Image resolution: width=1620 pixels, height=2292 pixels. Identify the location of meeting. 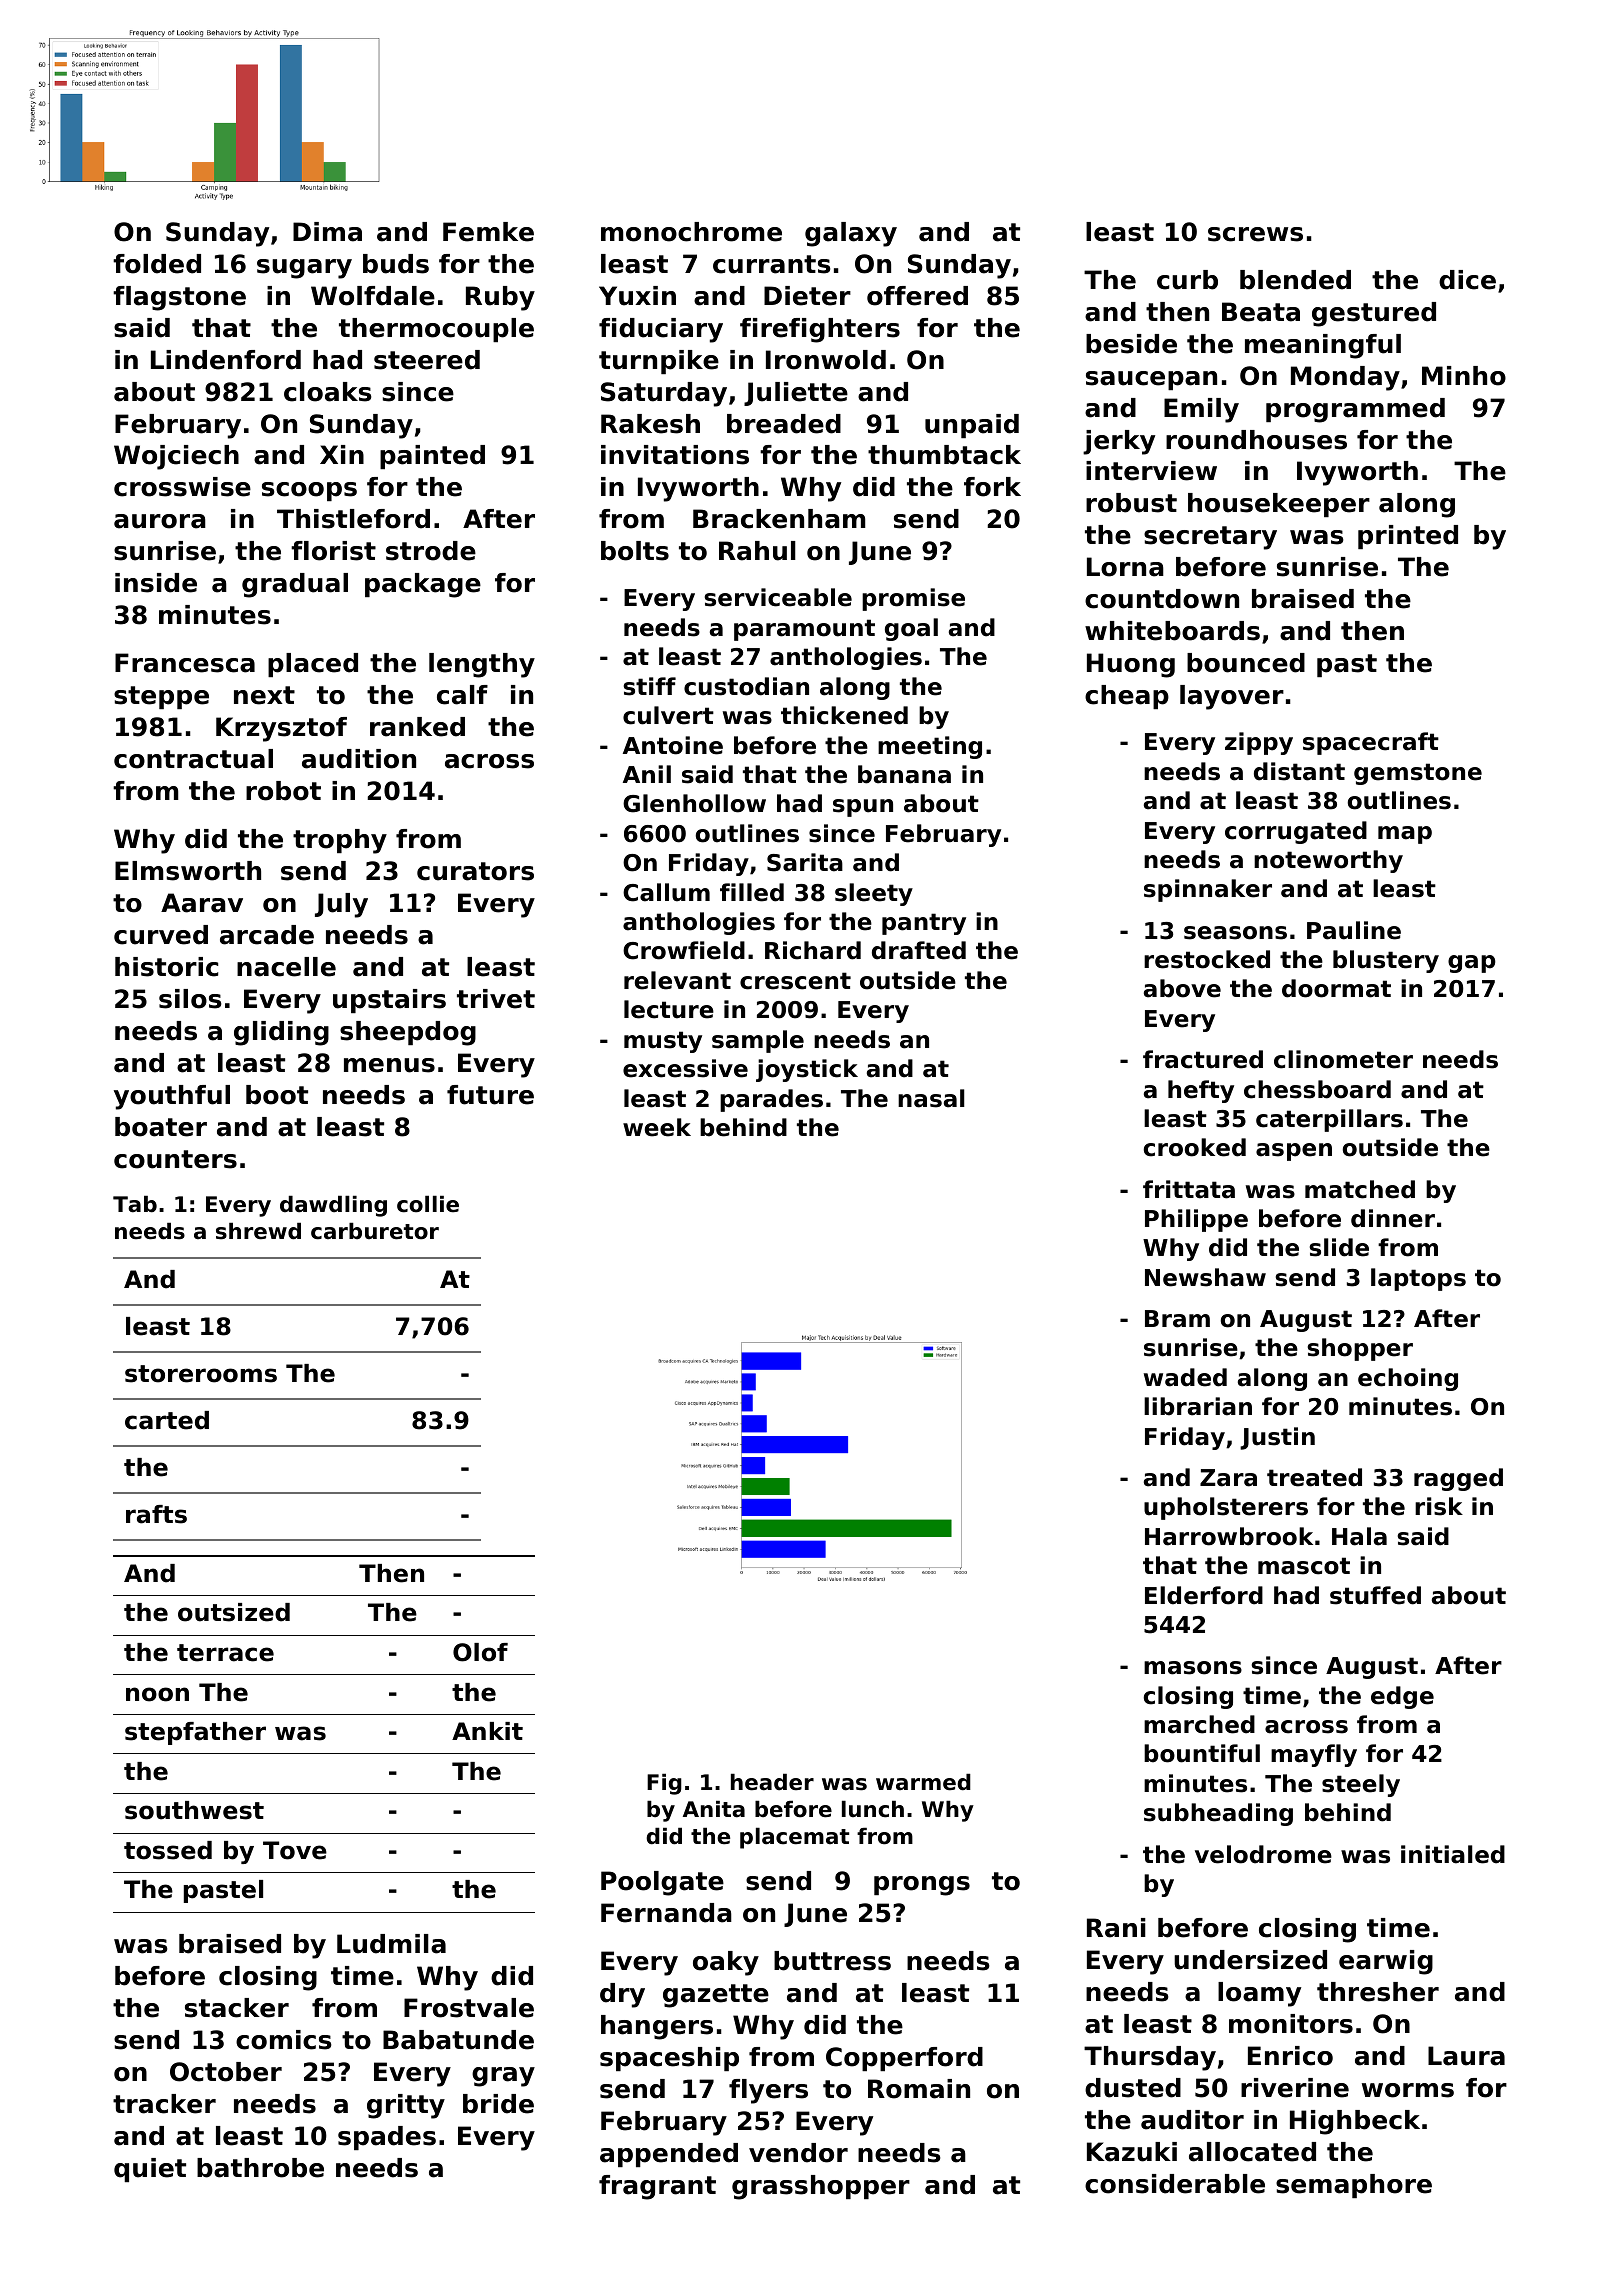
(930, 747).
